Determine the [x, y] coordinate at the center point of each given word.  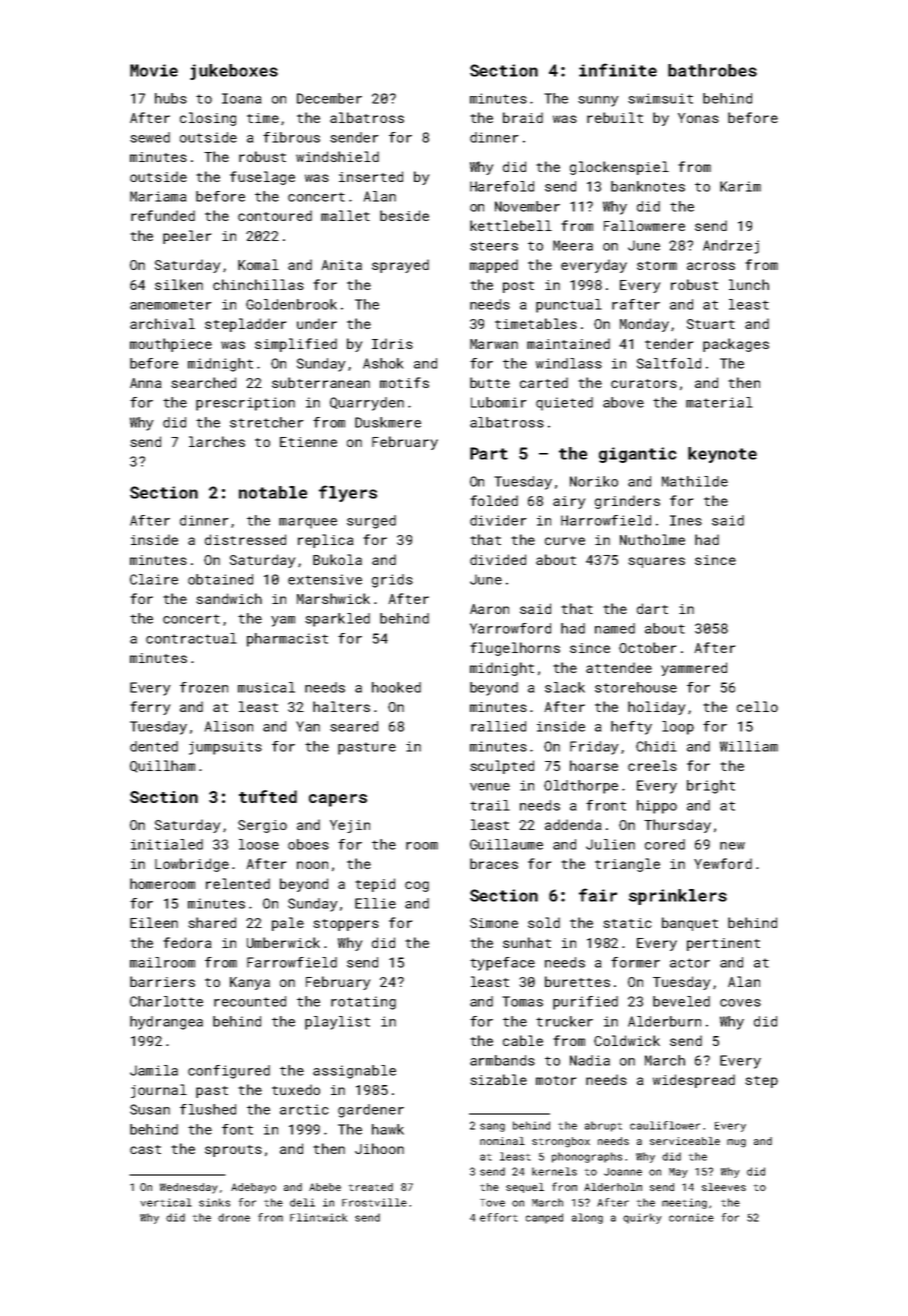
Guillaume [506, 844]
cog [417, 886]
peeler [187, 237]
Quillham [162, 766]
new [732, 846]
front [606, 805]
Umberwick [283, 942]
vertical [166, 1202]
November [527, 206]
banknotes [648, 186]
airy [569, 502]
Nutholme [652, 539]
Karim [740, 186]
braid [523, 117]
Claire [154, 579]
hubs [171, 98]
